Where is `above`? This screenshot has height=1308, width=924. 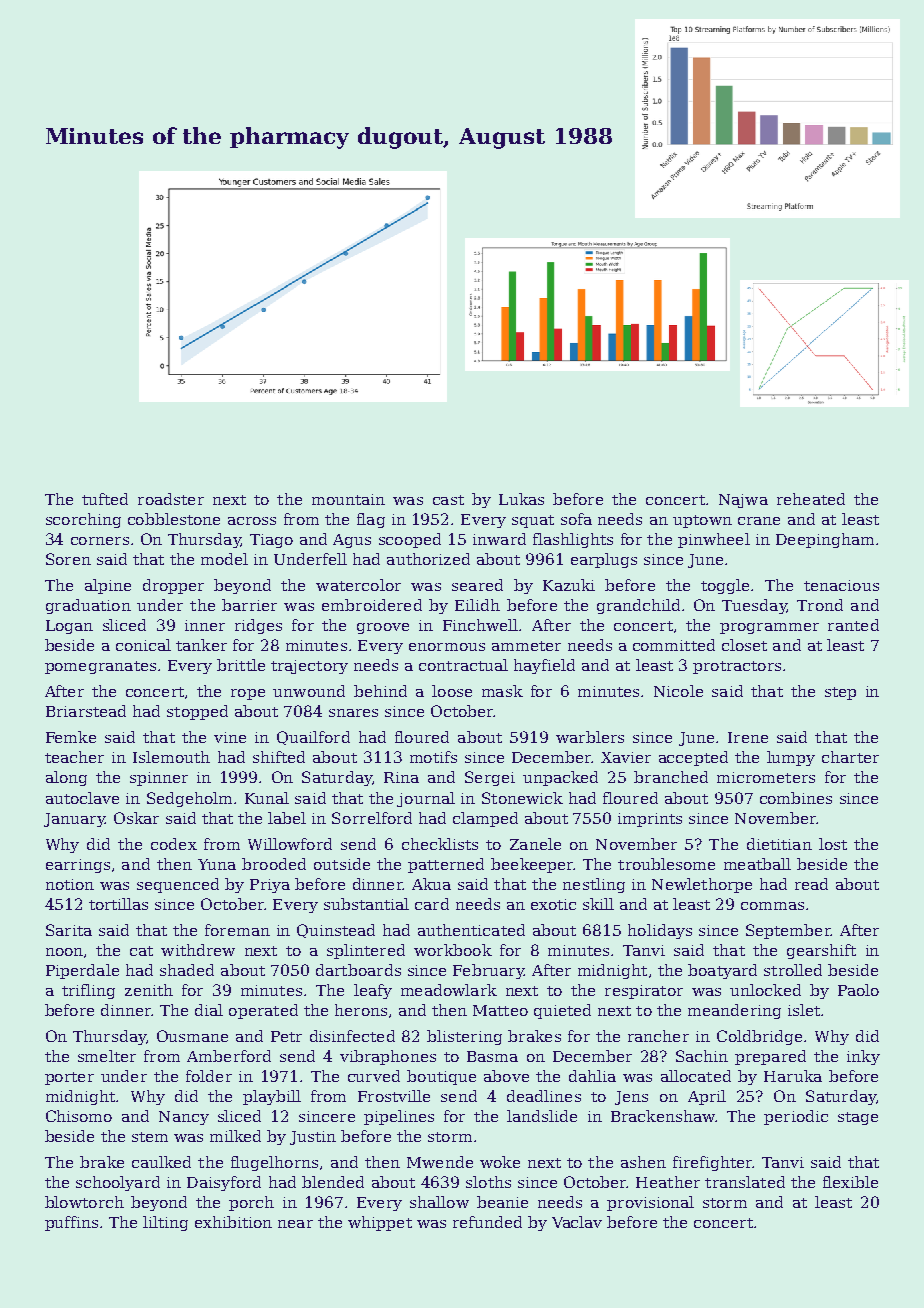 above is located at coordinates (506, 1076).
